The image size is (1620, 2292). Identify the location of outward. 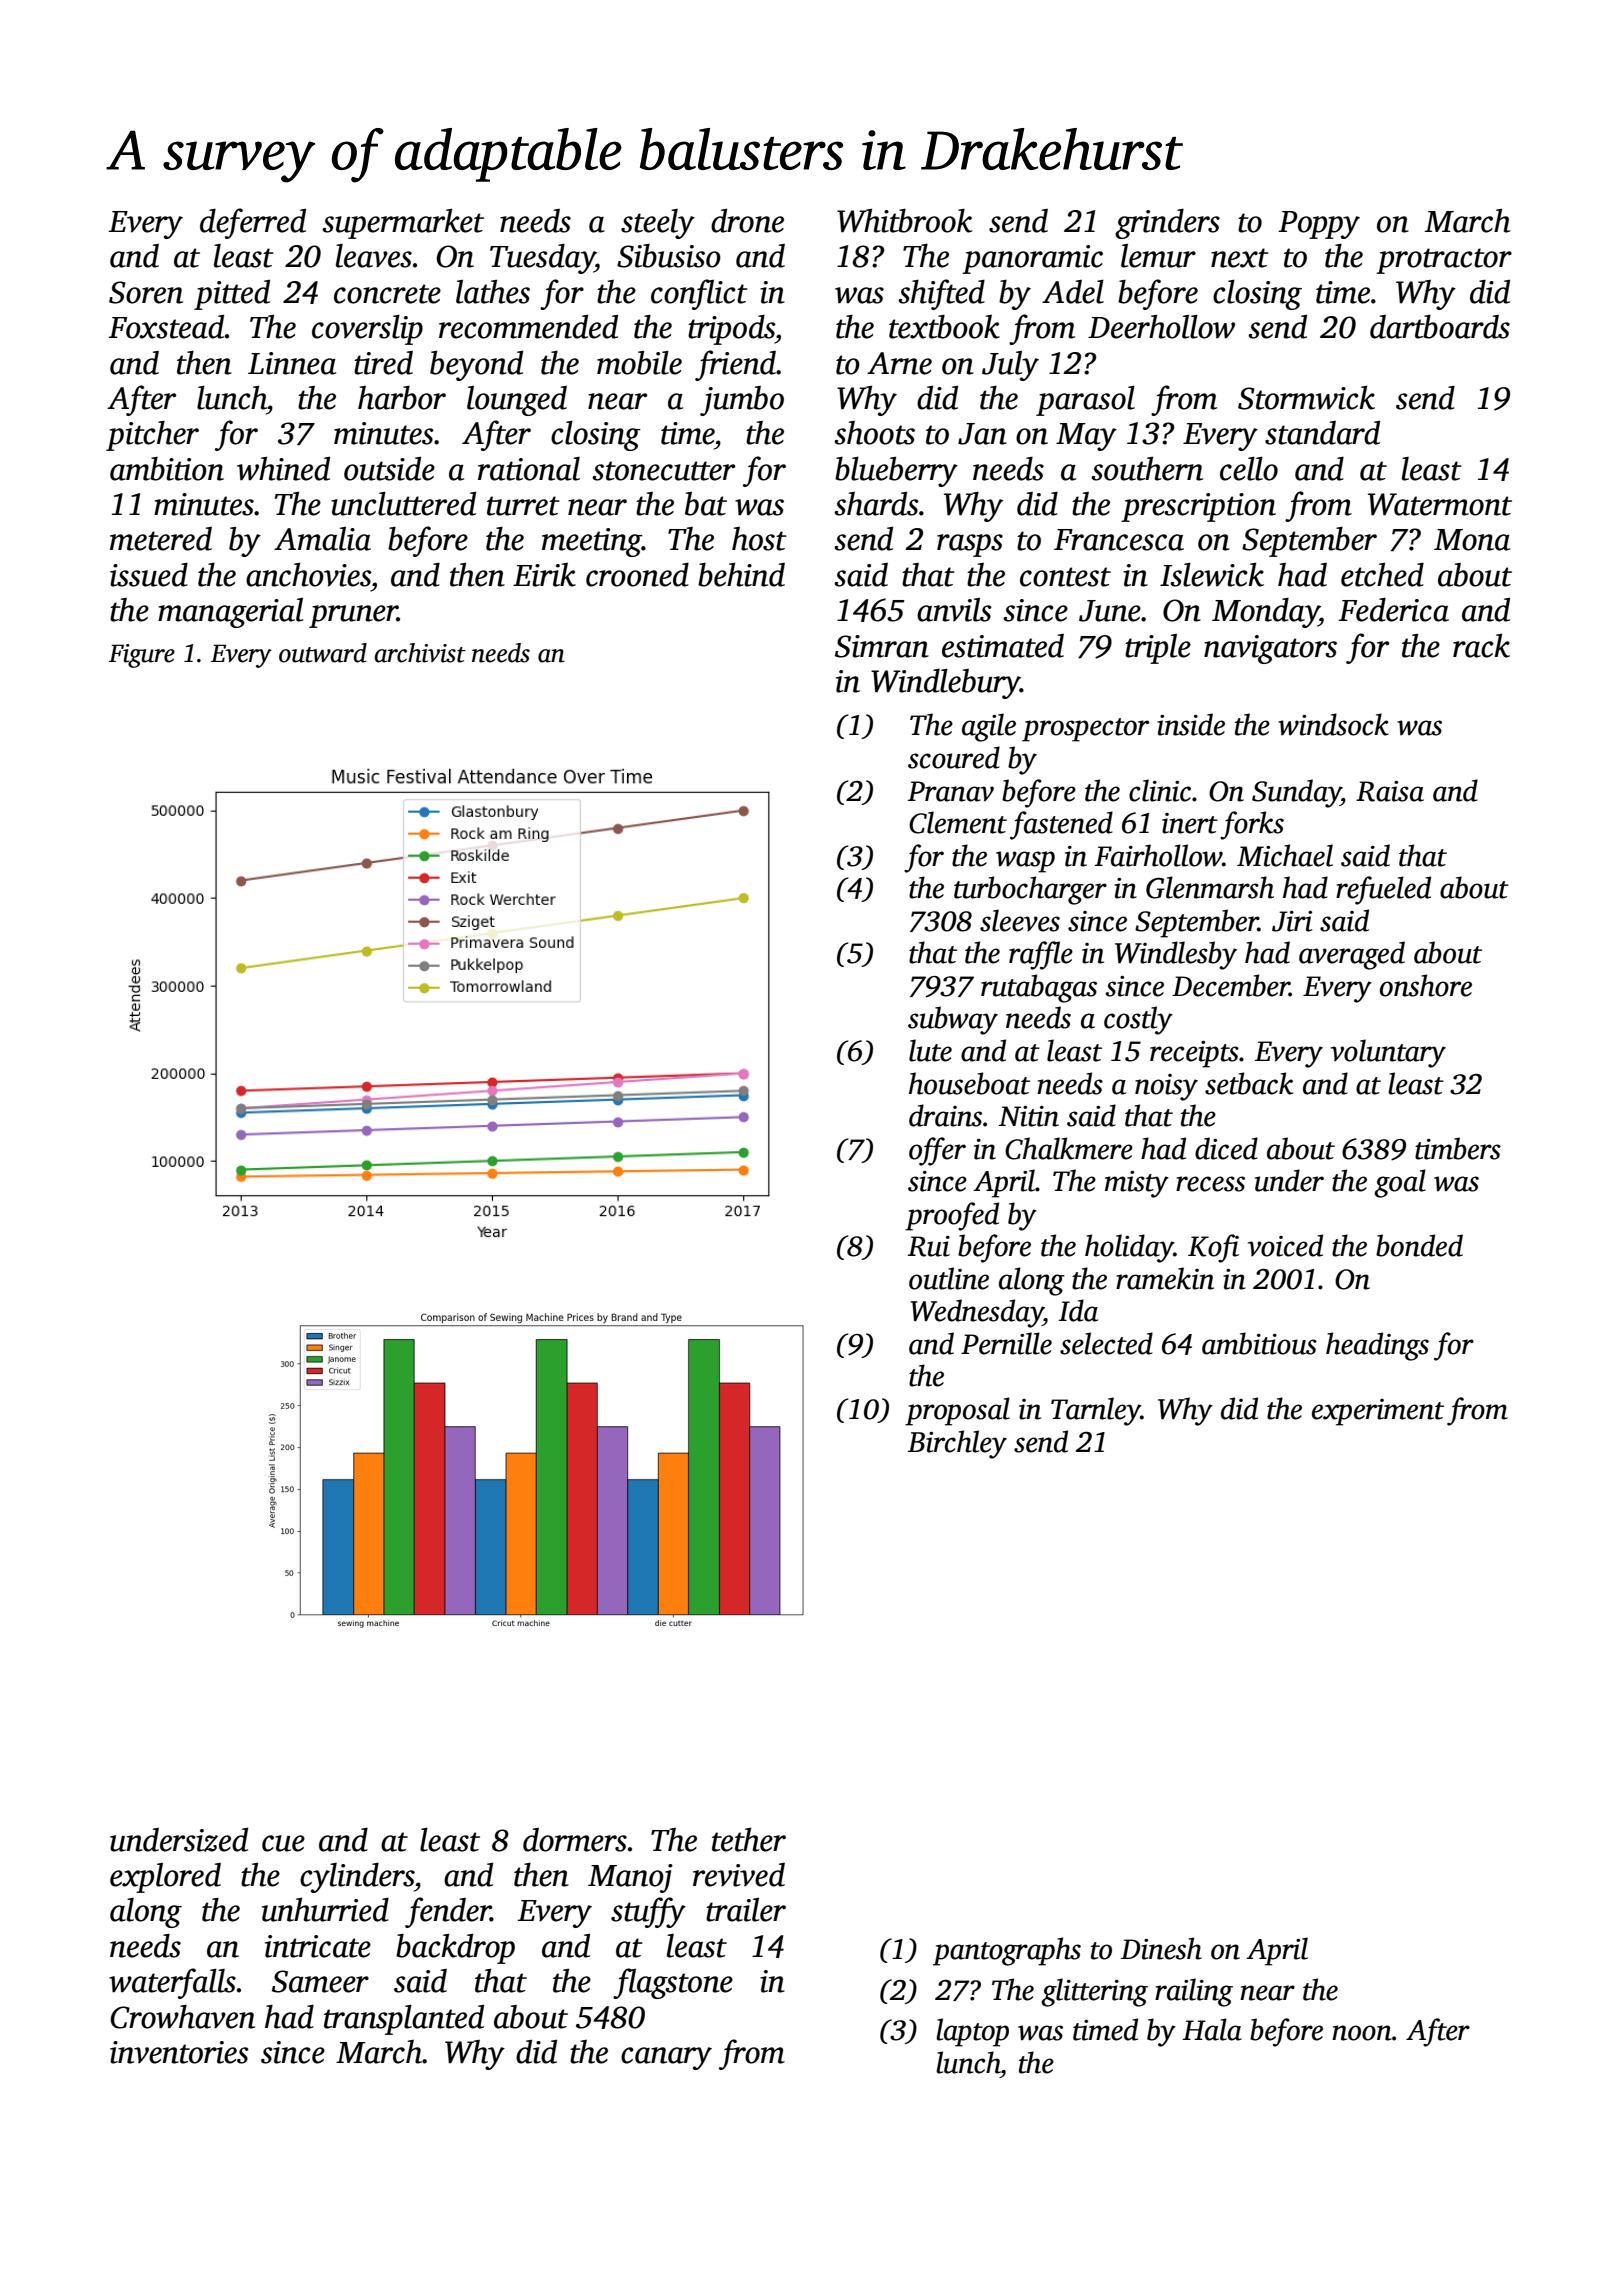
(323, 653).
